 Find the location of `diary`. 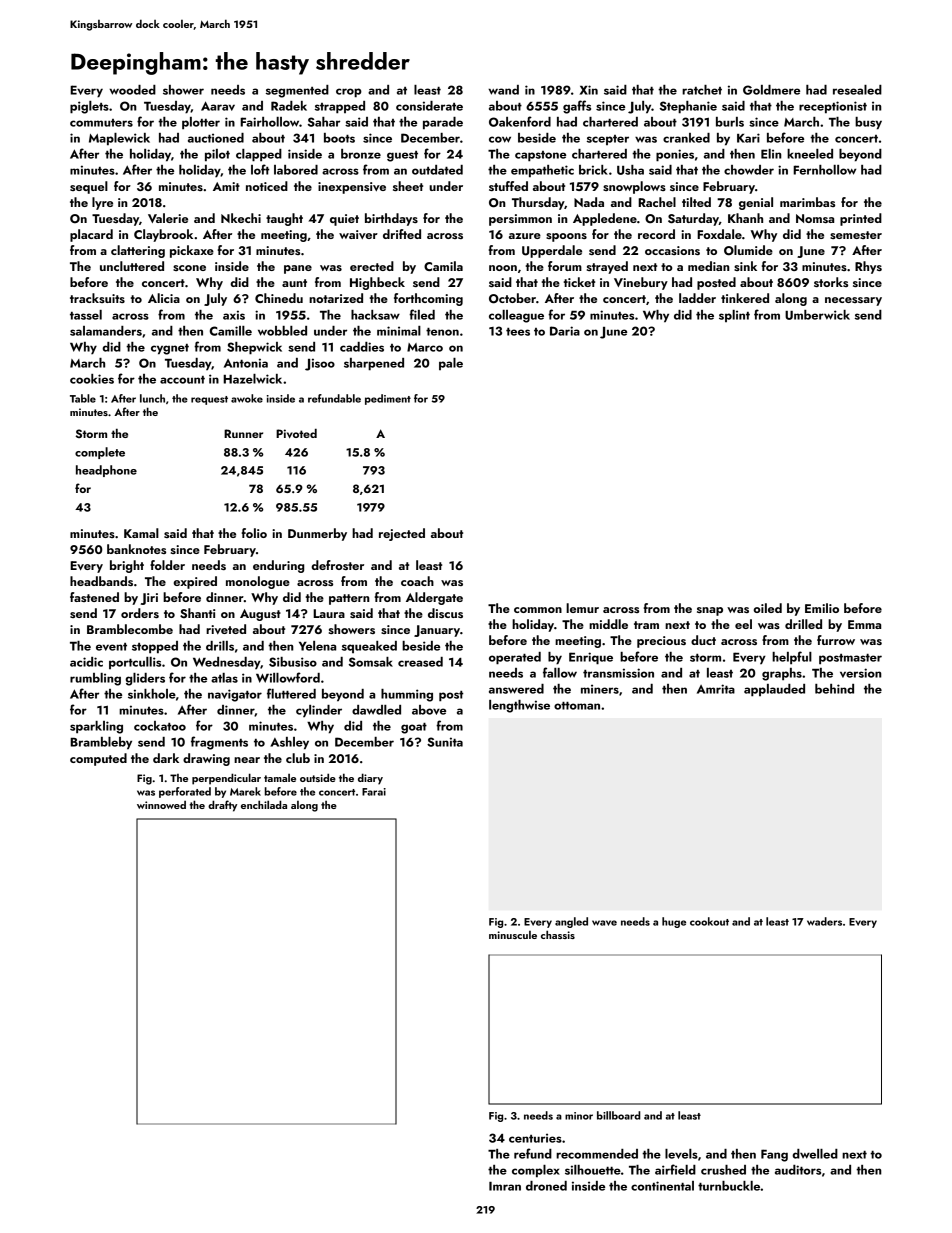

diary is located at coordinates (370, 779).
